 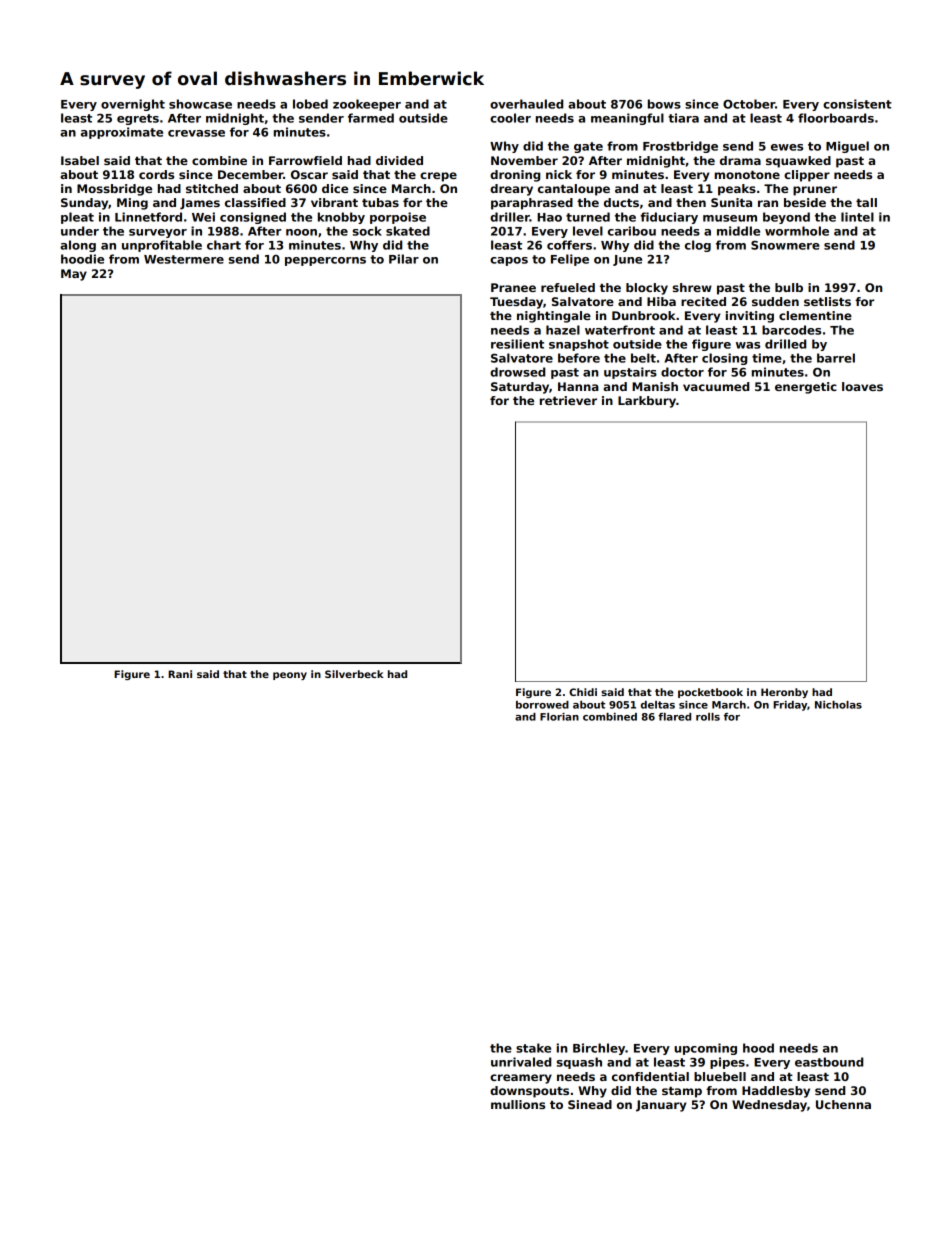 What do you see at coordinates (520, 388) in the screenshot?
I see `Saturday` at bounding box center [520, 388].
